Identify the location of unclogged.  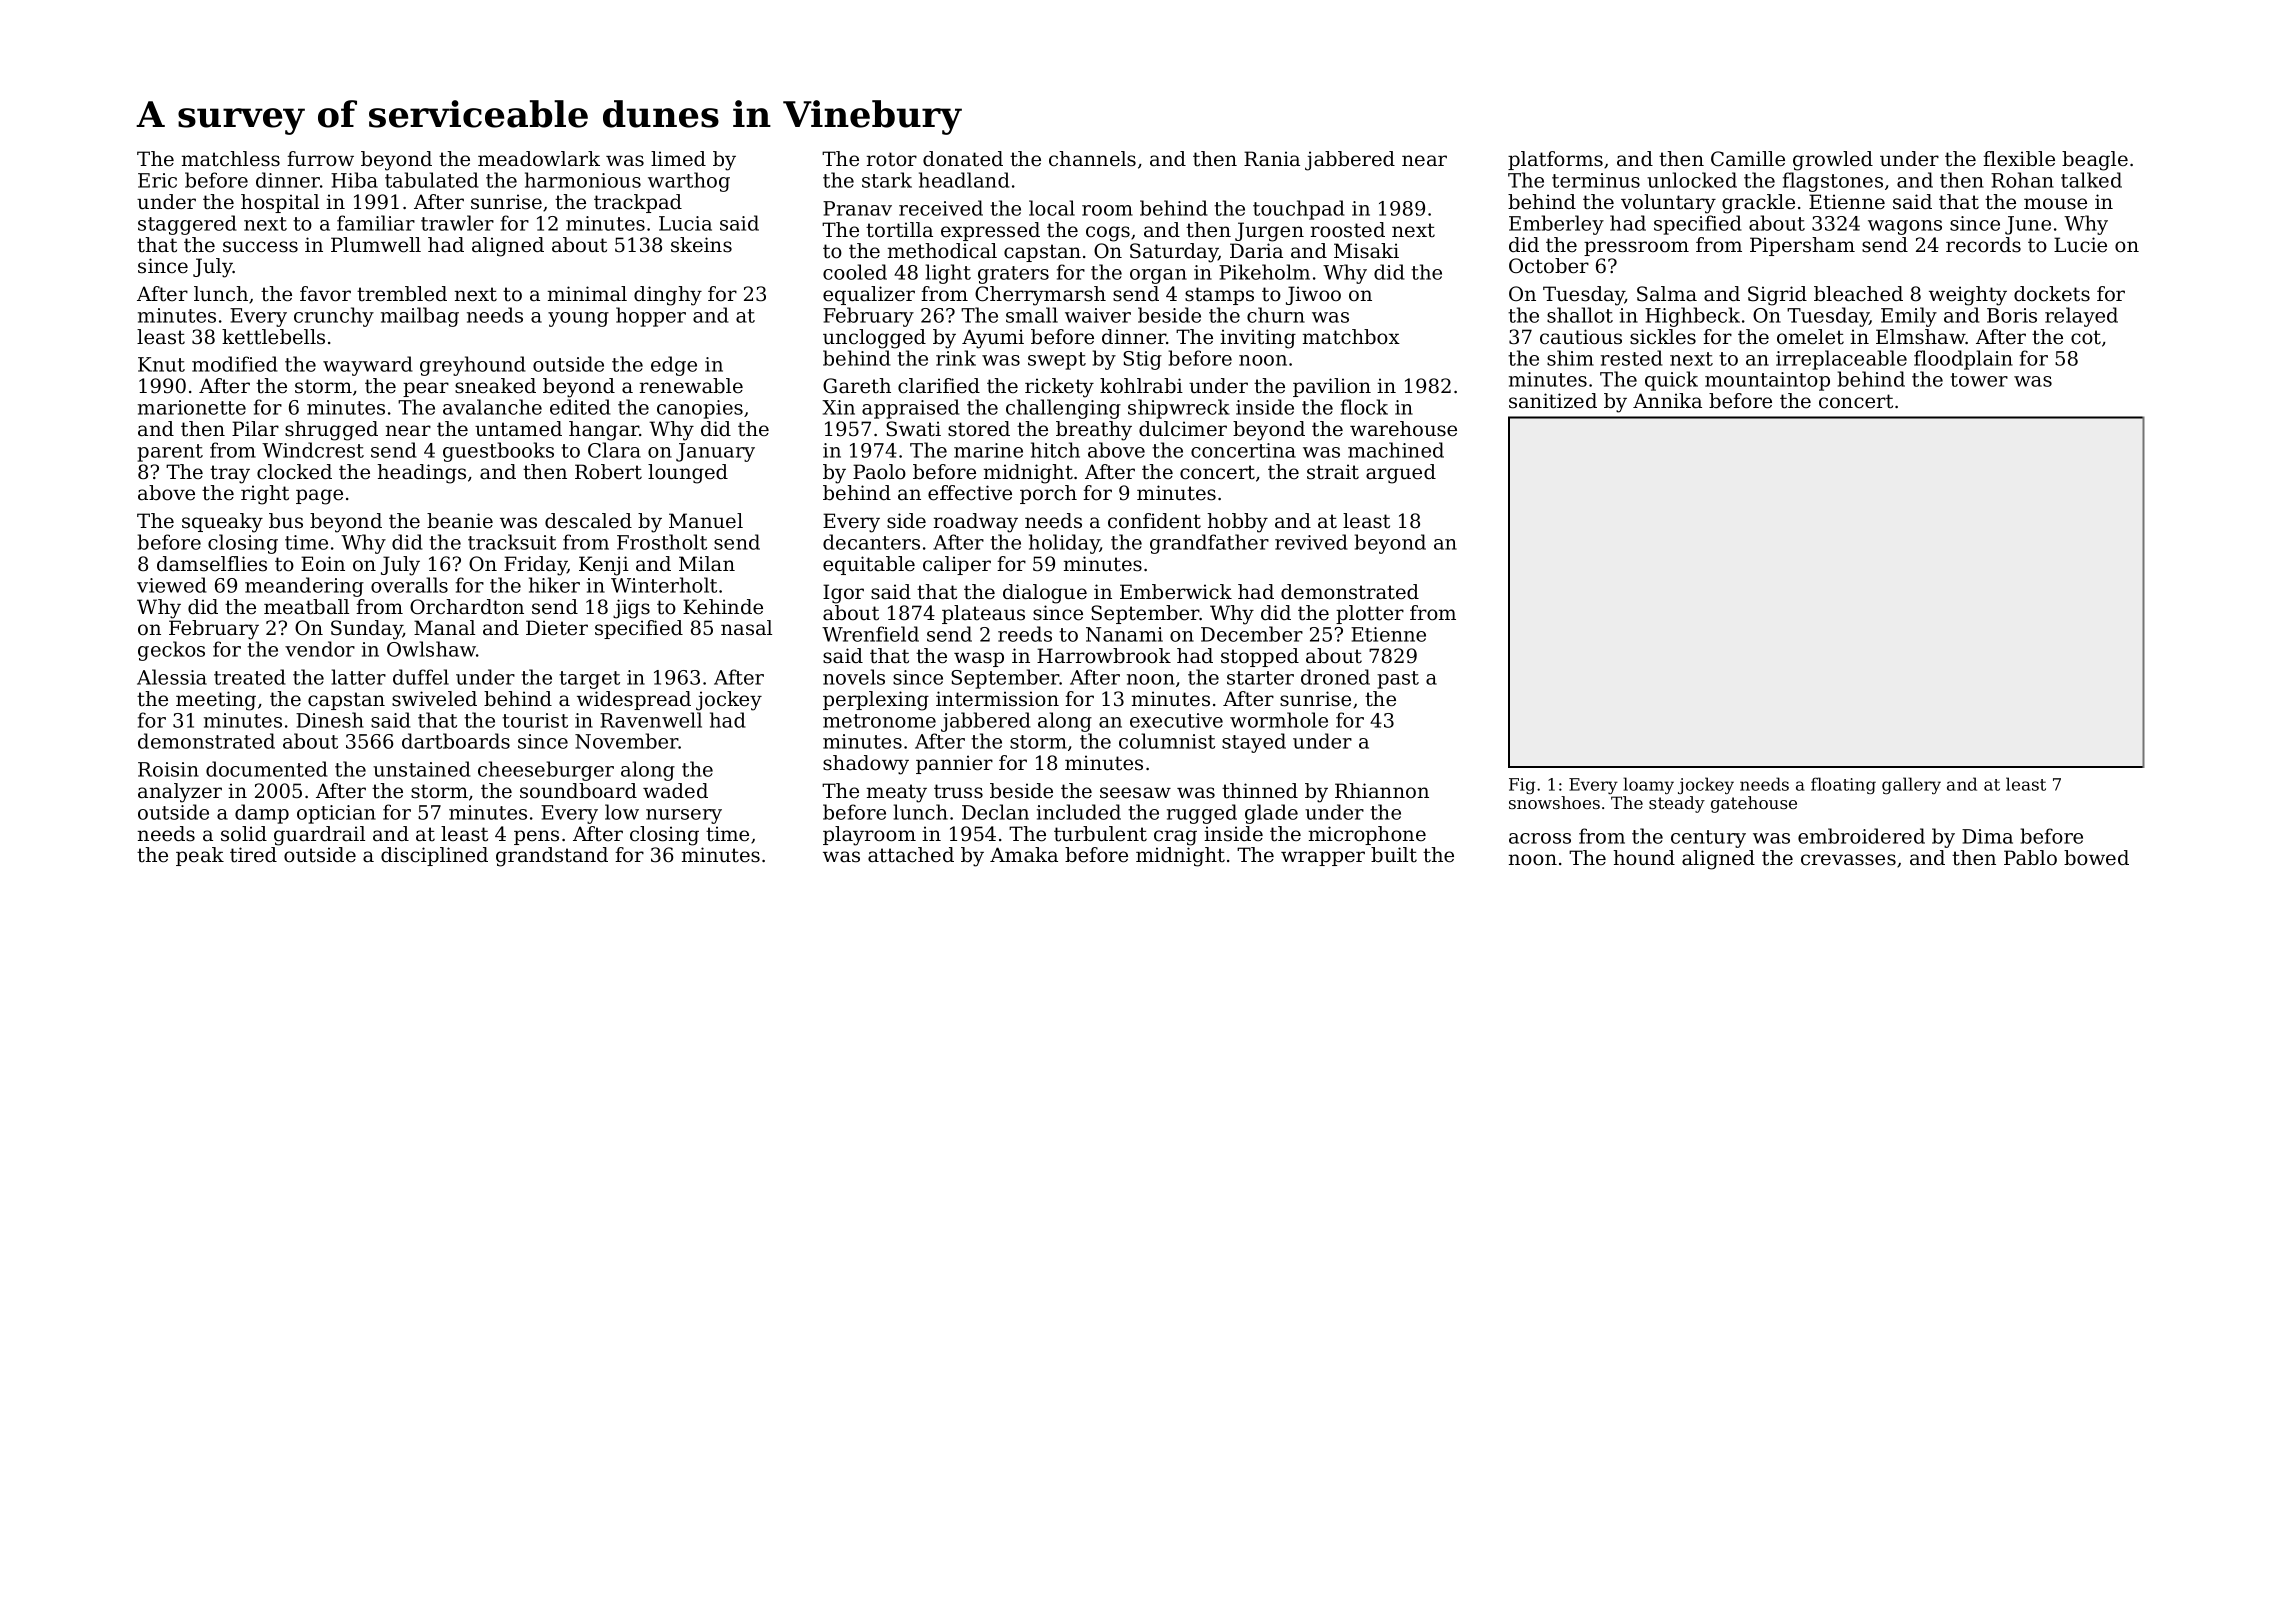
(874, 339).
